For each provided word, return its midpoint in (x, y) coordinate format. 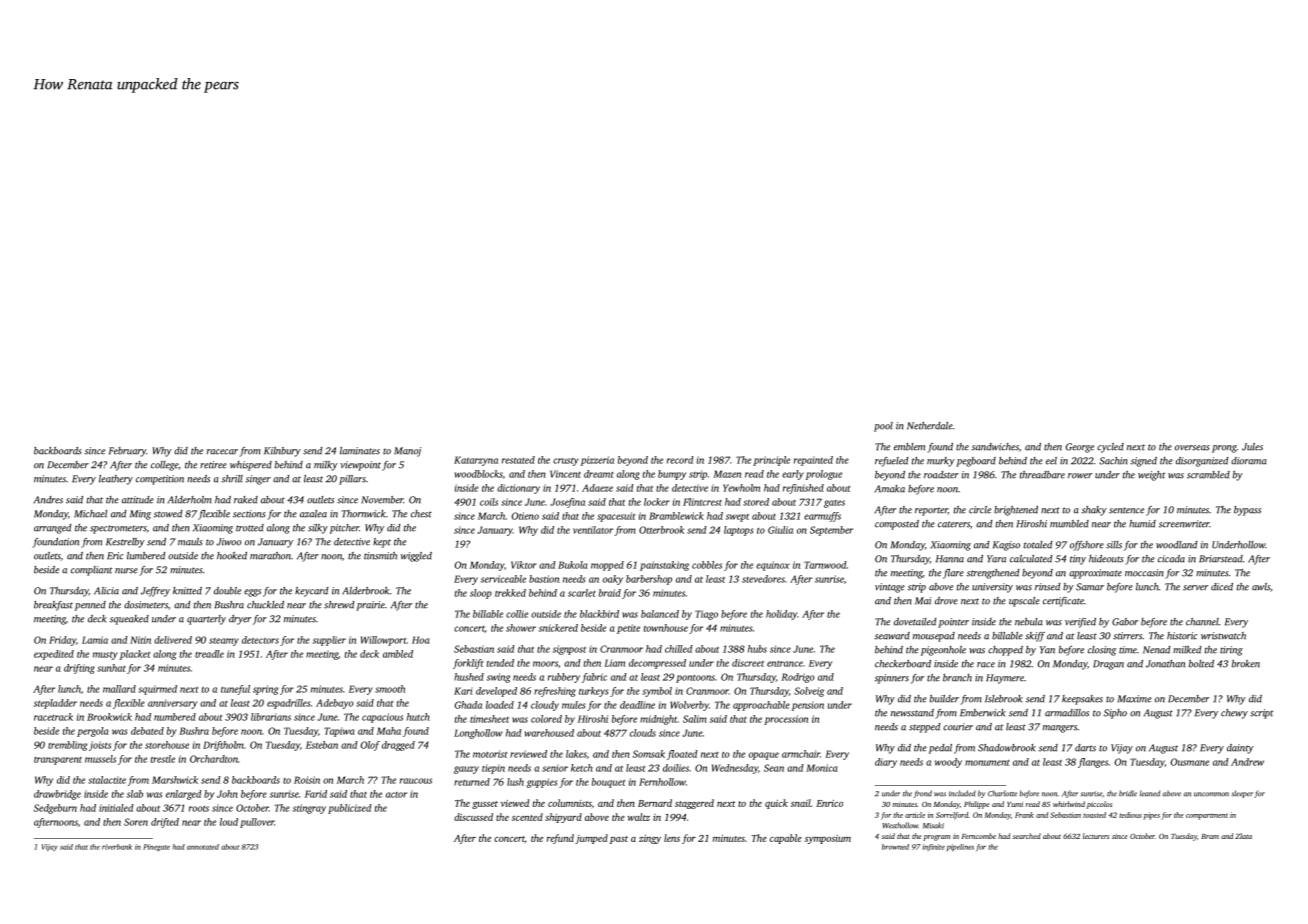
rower (1080, 476)
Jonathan (1165, 664)
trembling (67, 746)
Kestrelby (125, 543)
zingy (650, 839)
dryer (240, 620)
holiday (781, 615)
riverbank (117, 847)
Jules (1252, 447)
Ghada (468, 705)
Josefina (567, 503)
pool (883, 427)
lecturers (1096, 836)
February (127, 452)
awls (1261, 587)
